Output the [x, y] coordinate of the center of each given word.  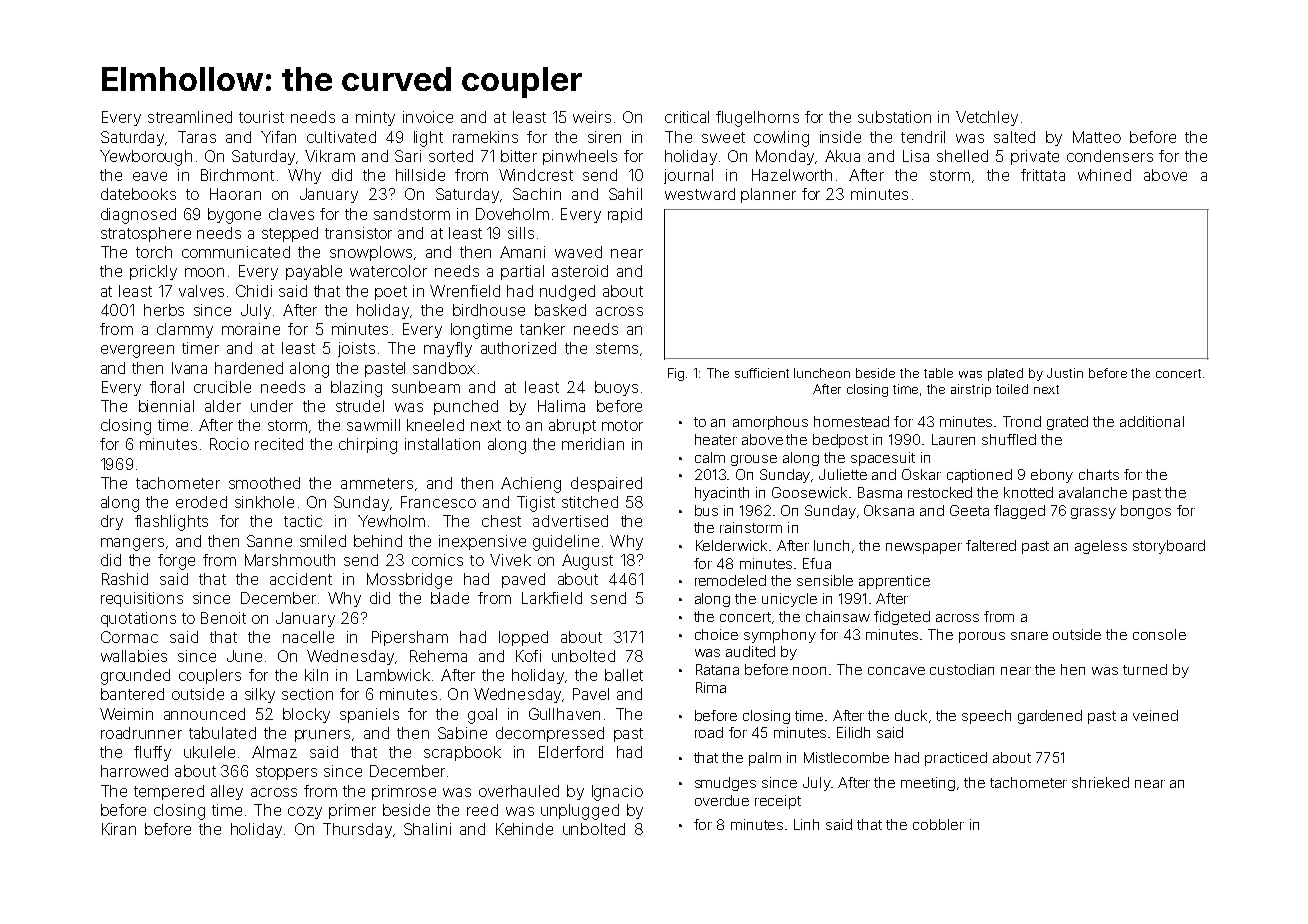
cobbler [938, 824]
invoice [428, 117]
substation [894, 117]
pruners [322, 736]
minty [375, 118]
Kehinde [524, 829]
